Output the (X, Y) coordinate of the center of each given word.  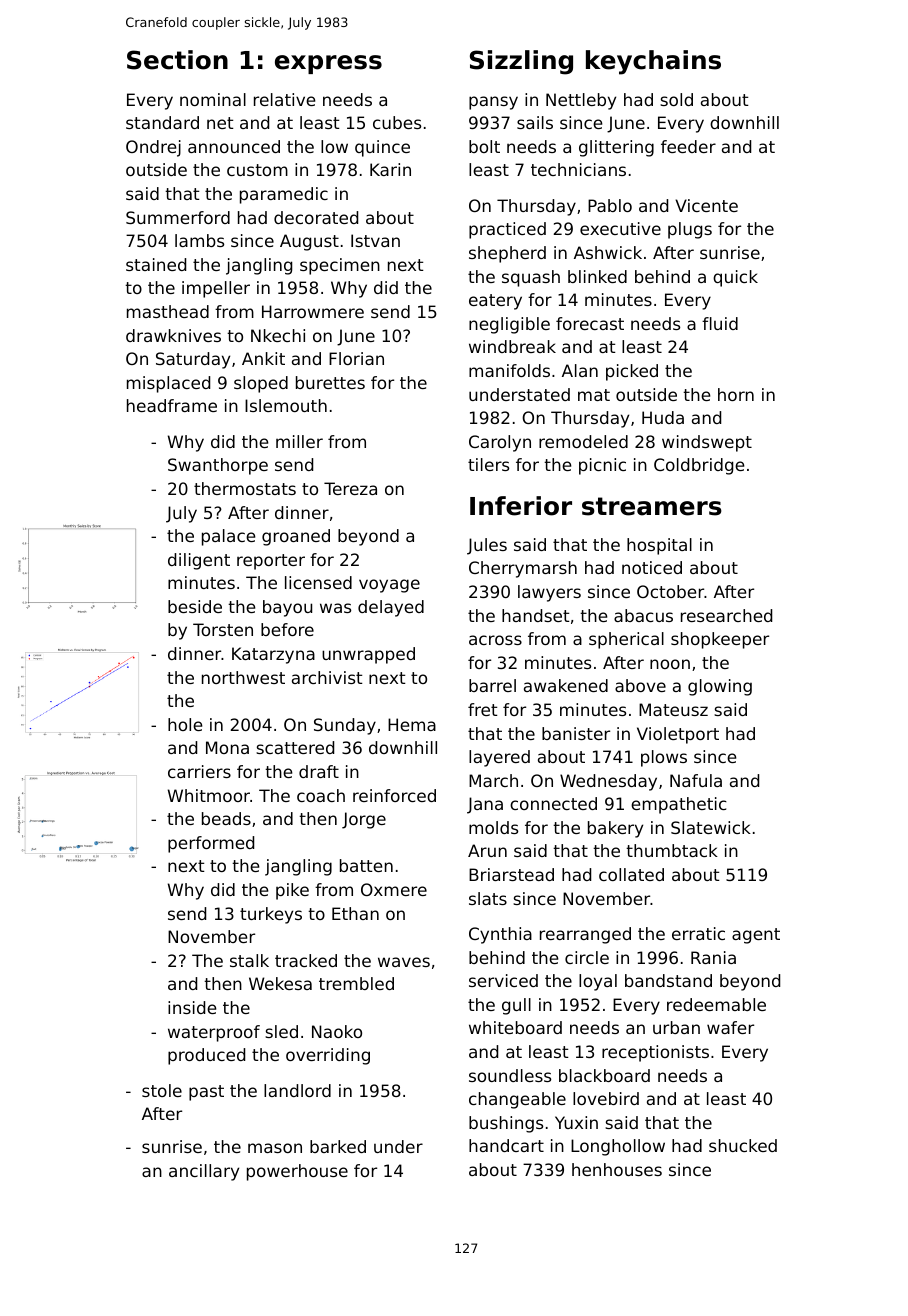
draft (319, 771)
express (328, 64)
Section (177, 60)
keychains (653, 62)
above (640, 685)
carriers (199, 771)
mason (275, 1148)
